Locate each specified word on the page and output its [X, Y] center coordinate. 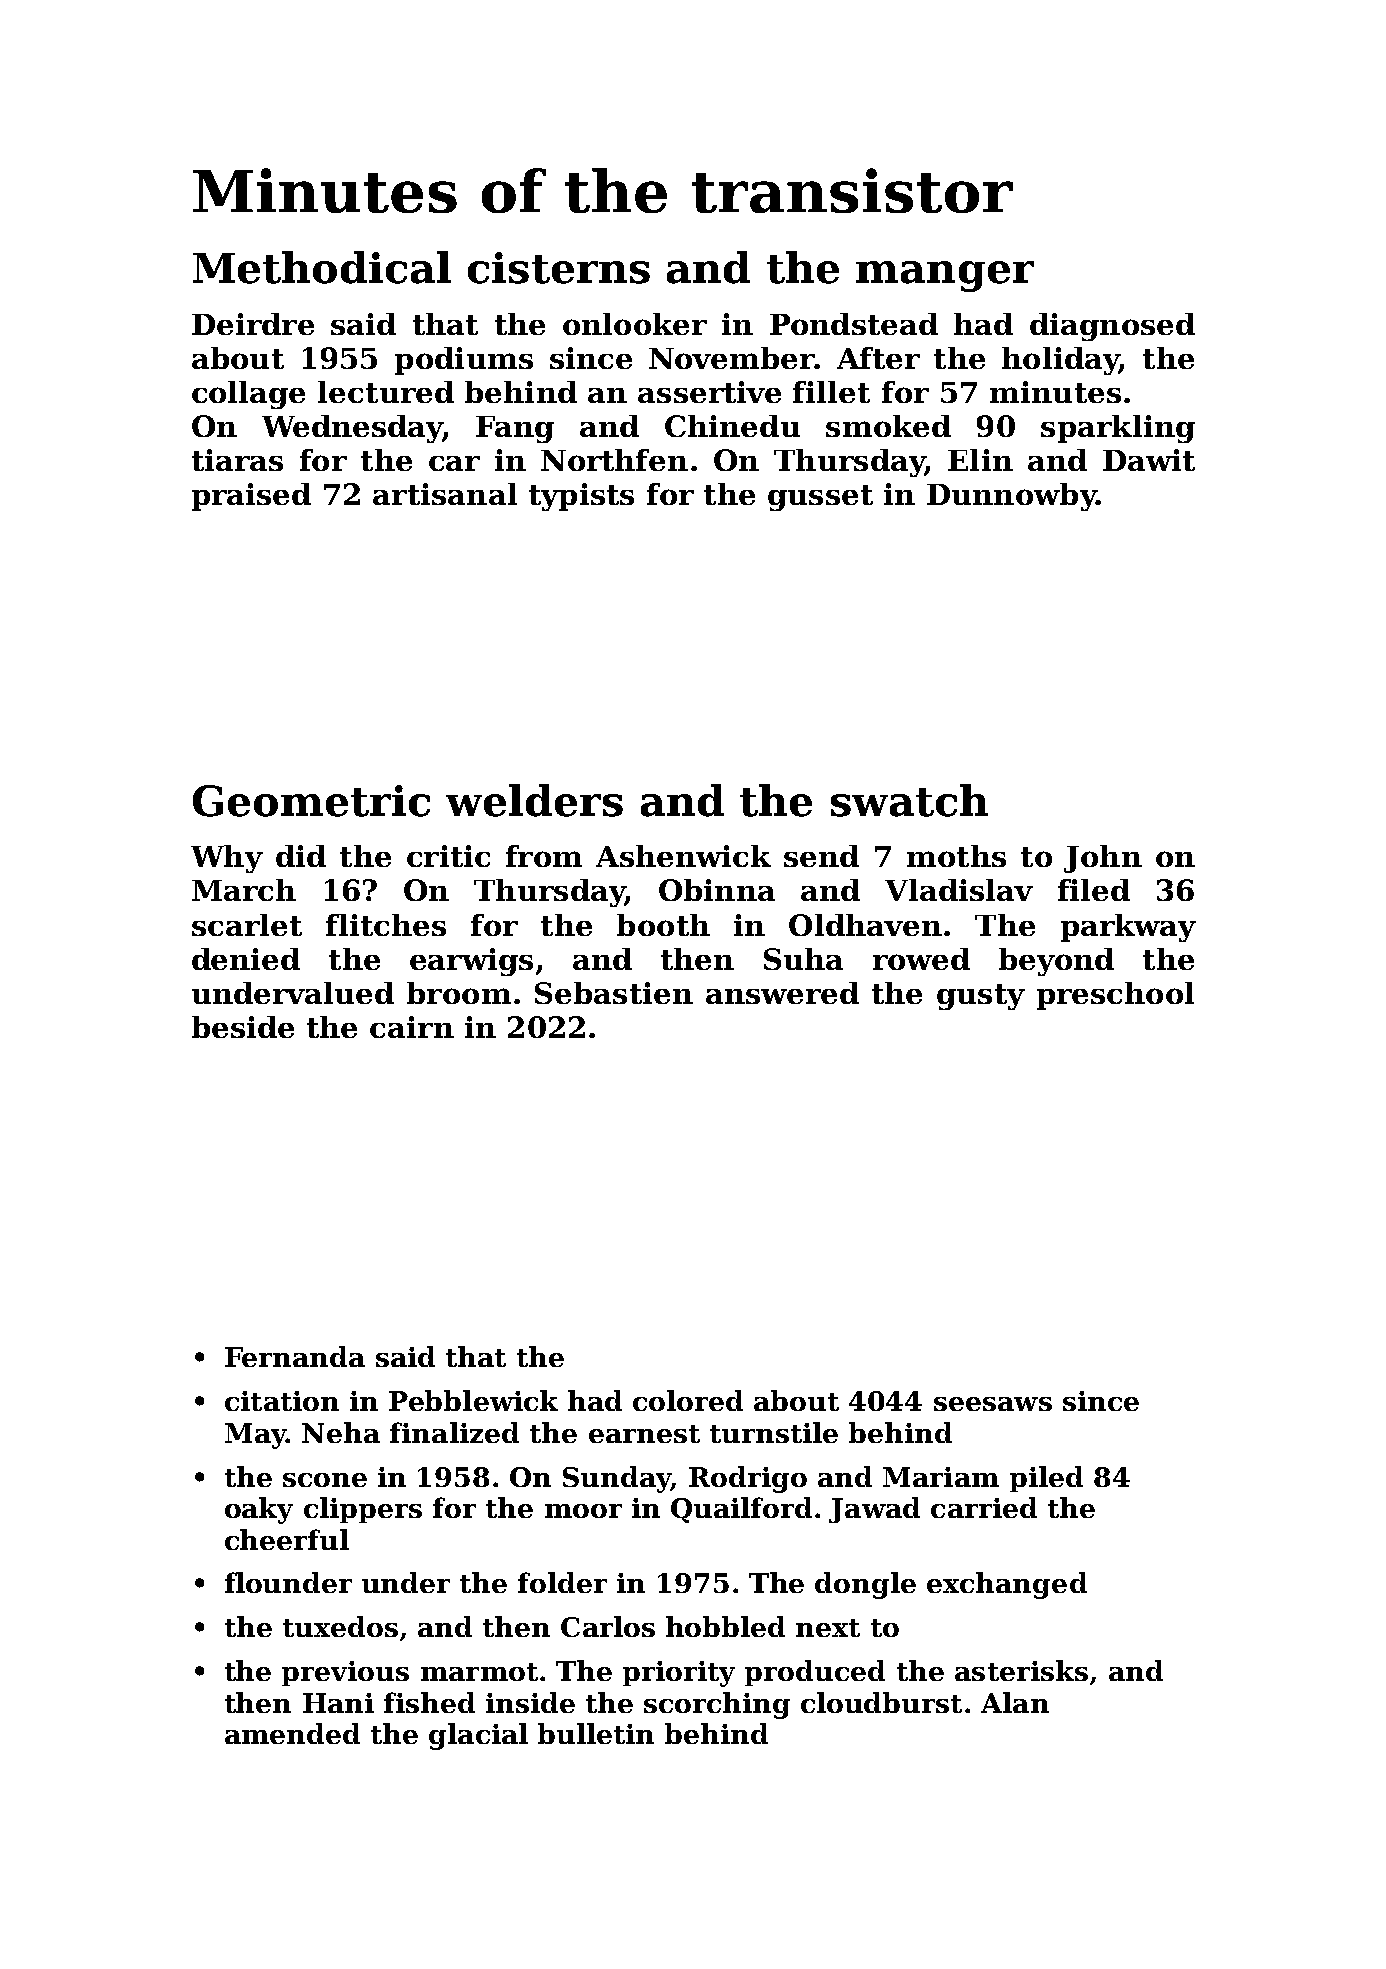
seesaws [993, 1404]
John [1103, 859]
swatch [909, 800]
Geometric [311, 801]
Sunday [617, 1479]
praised [251, 497]
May [255, 1436]
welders [534, 800]
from [544, 856]
